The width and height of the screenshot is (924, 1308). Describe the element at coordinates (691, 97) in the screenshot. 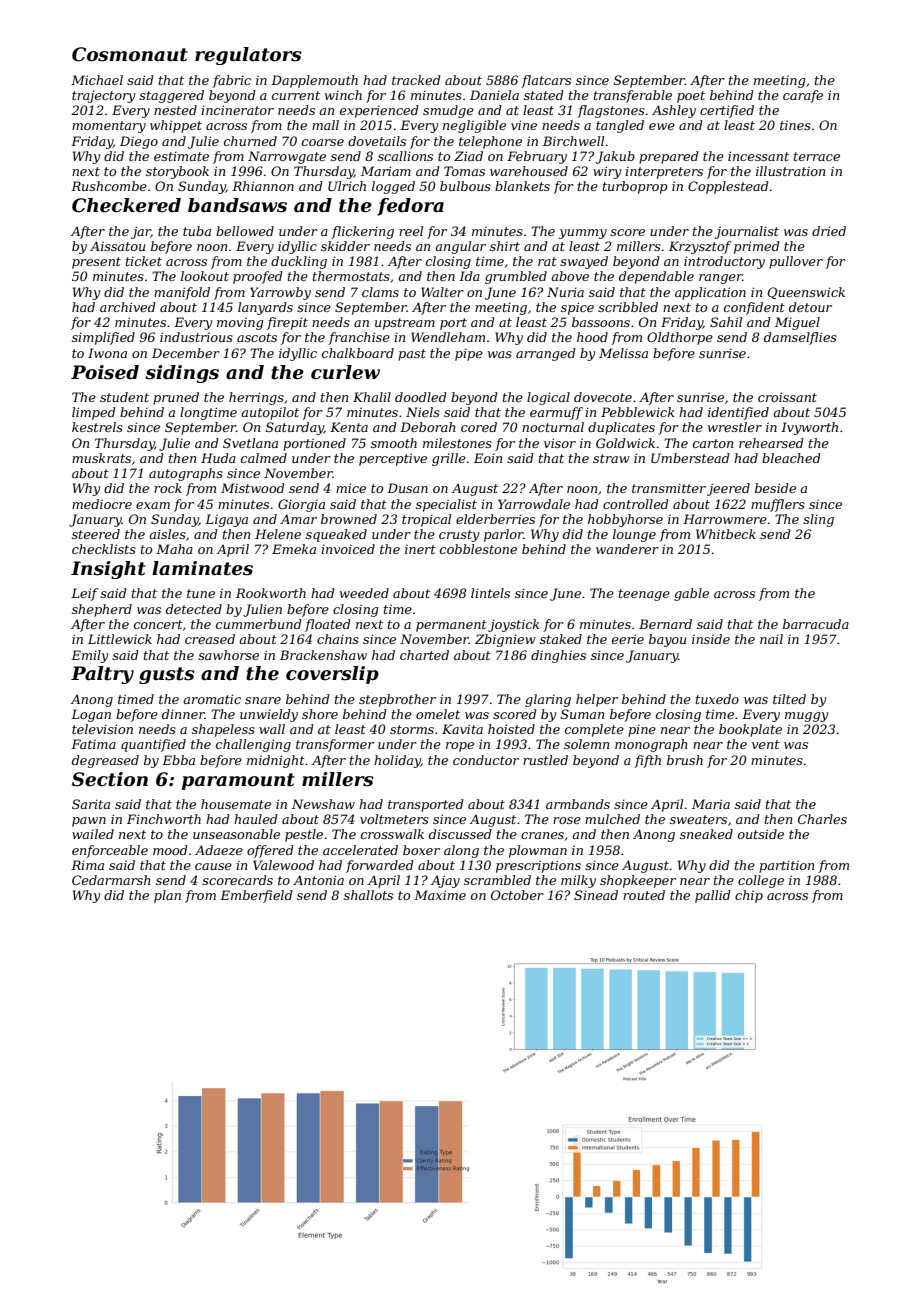

I see `poet` at that location.
